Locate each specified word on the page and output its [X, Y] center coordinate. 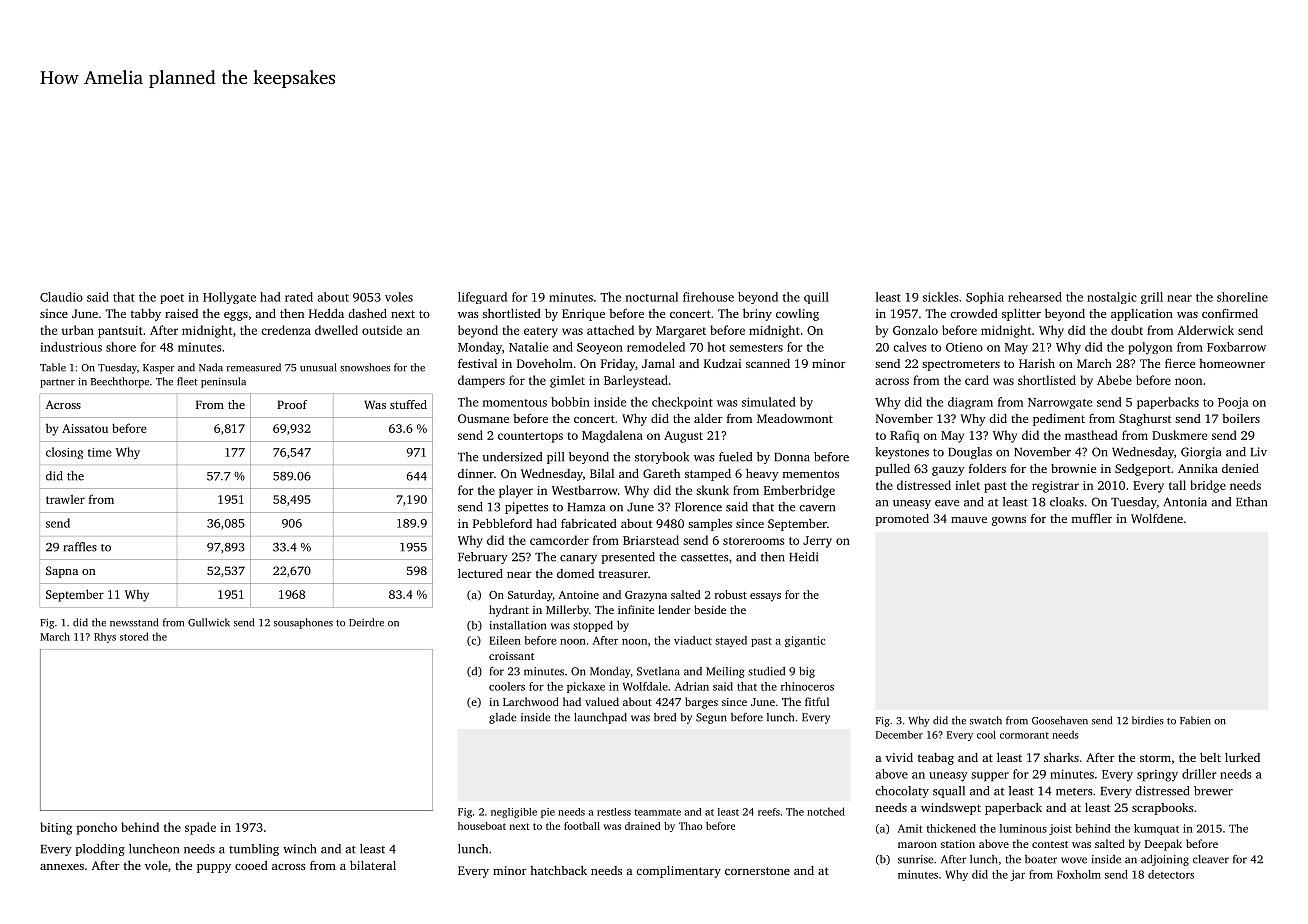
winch [299, 849]
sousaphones [303, 623]
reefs [769, 812]
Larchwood [531, 701]
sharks [1061, 757]
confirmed [1230, 313]
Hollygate [229, 298]
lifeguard [482, 298]
